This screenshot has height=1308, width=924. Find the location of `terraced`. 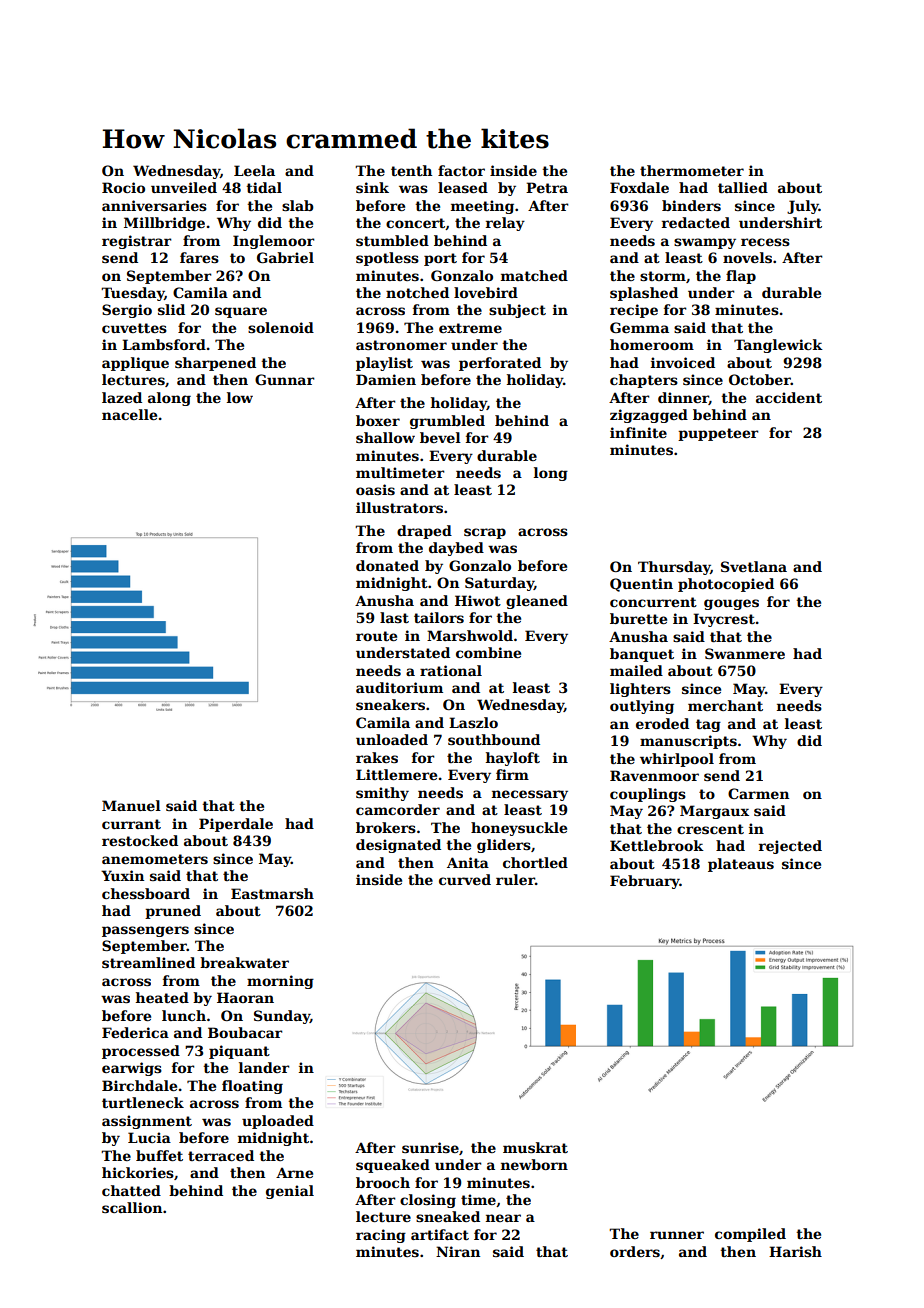

terraced is located at coordinates (221, 1155).
